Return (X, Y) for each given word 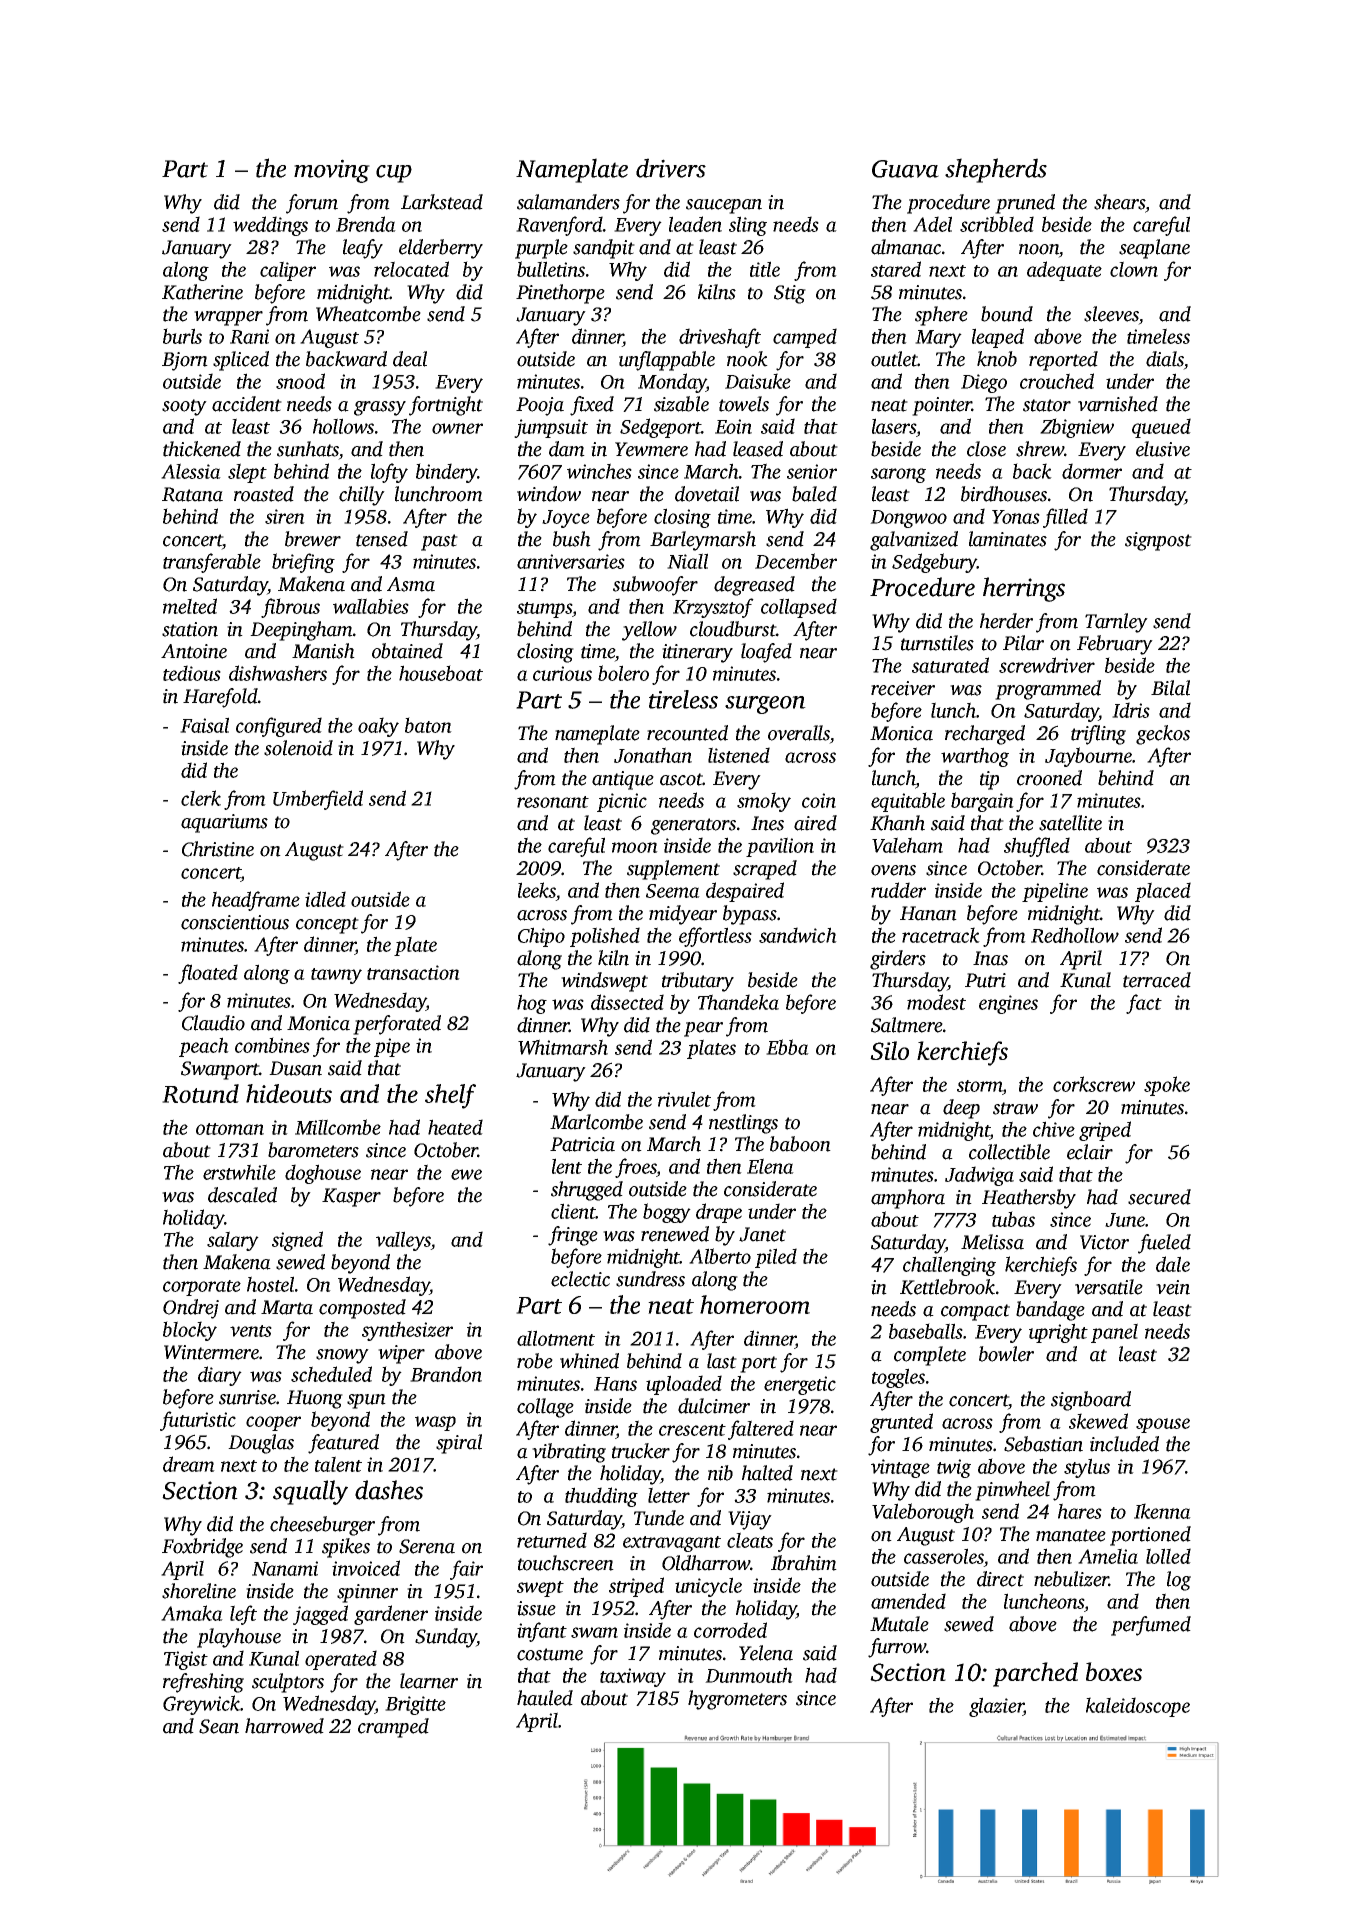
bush (572, 539)
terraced (1157, 980)
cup (394, 174)
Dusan (295, 1068)
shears (1119, 202)
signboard (1091, 1401)
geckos (1163, 735)
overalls (799, 733)
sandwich (798, 935)
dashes (389, 1490)
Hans (615, 1384)
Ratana (192, 494)
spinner (367, 1593)
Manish (323, 651)
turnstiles (937, 643)
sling (748, 226)
